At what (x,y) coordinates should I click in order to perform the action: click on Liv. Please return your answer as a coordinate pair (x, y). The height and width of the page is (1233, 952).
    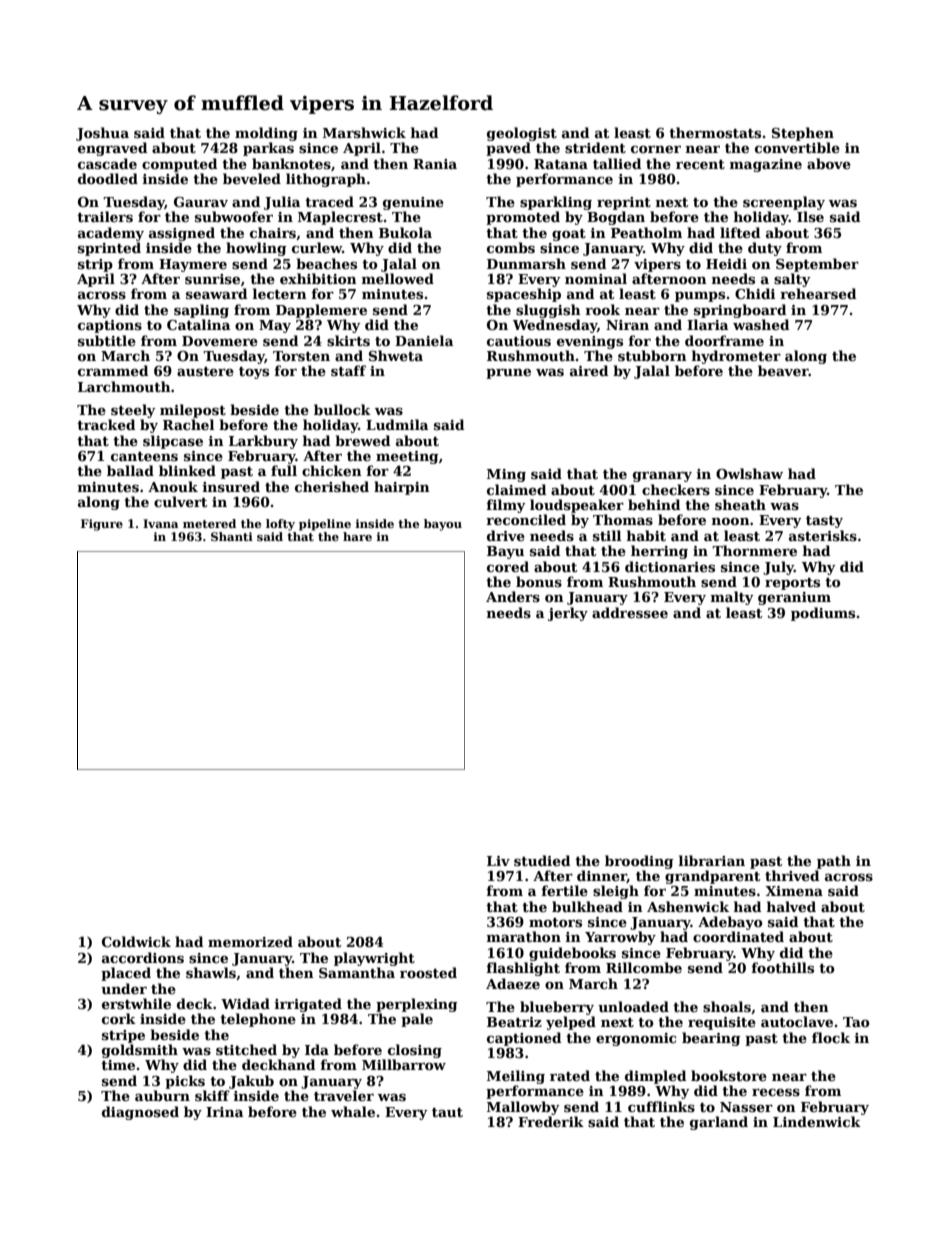
    Looking at the image, I should click on (498, 861).
